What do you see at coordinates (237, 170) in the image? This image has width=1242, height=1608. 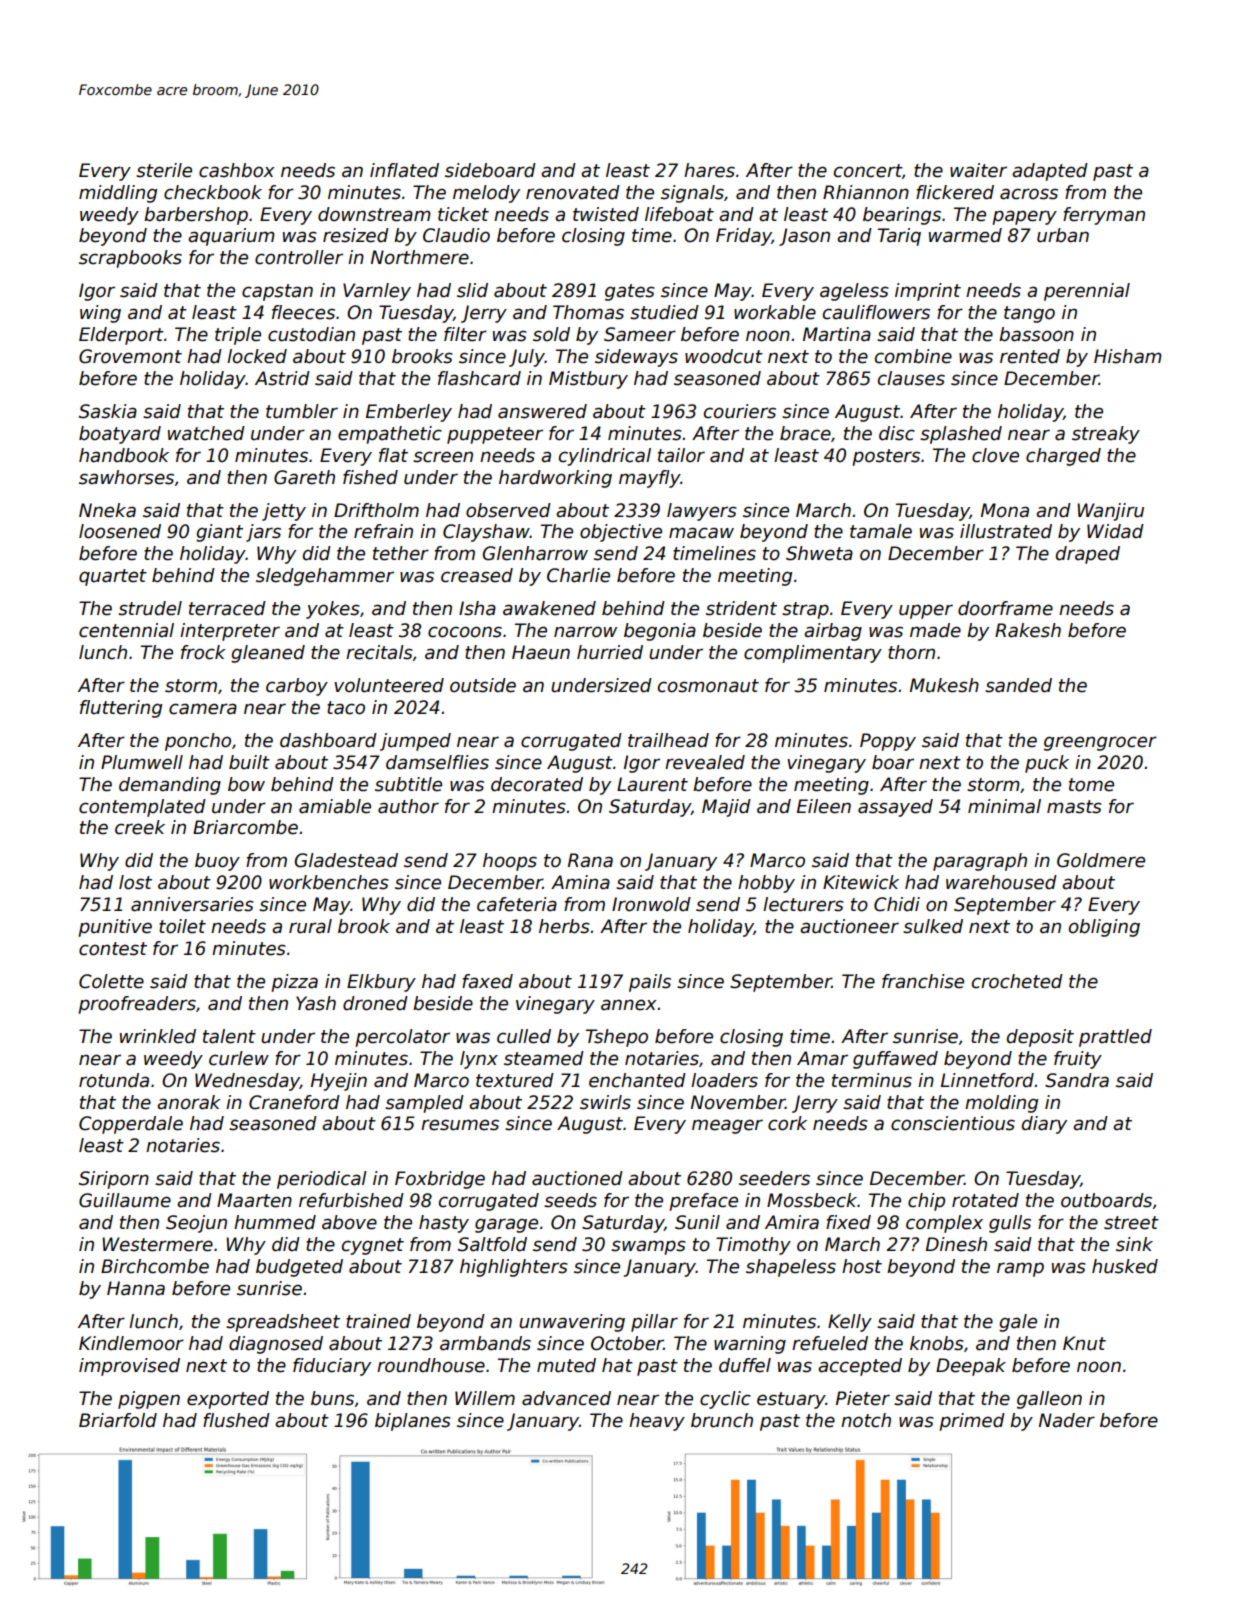 I see `cashbox` at bounding box center [237, 170].
